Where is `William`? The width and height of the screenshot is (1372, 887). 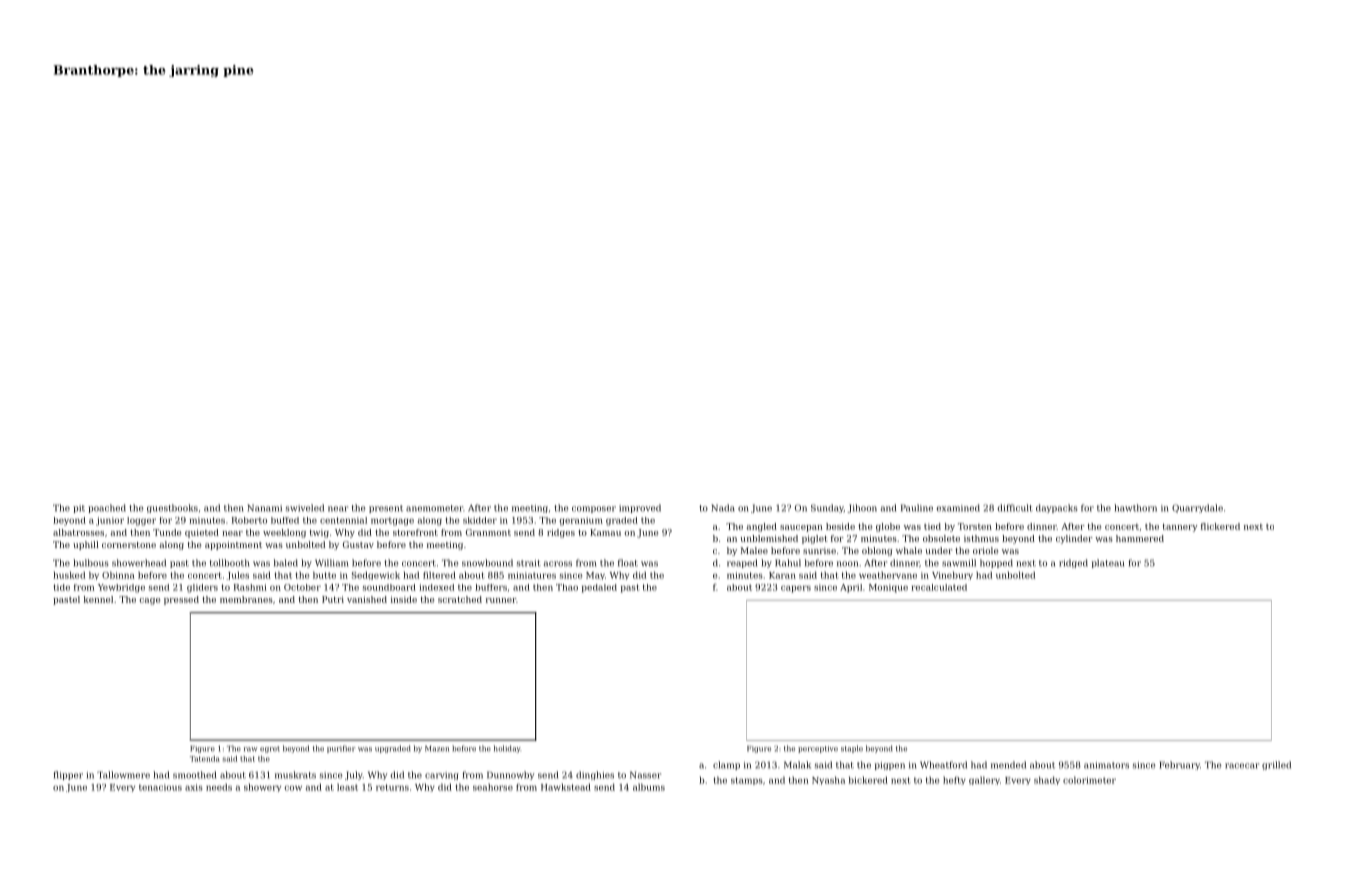 William is located at coordinates (331, 563).
